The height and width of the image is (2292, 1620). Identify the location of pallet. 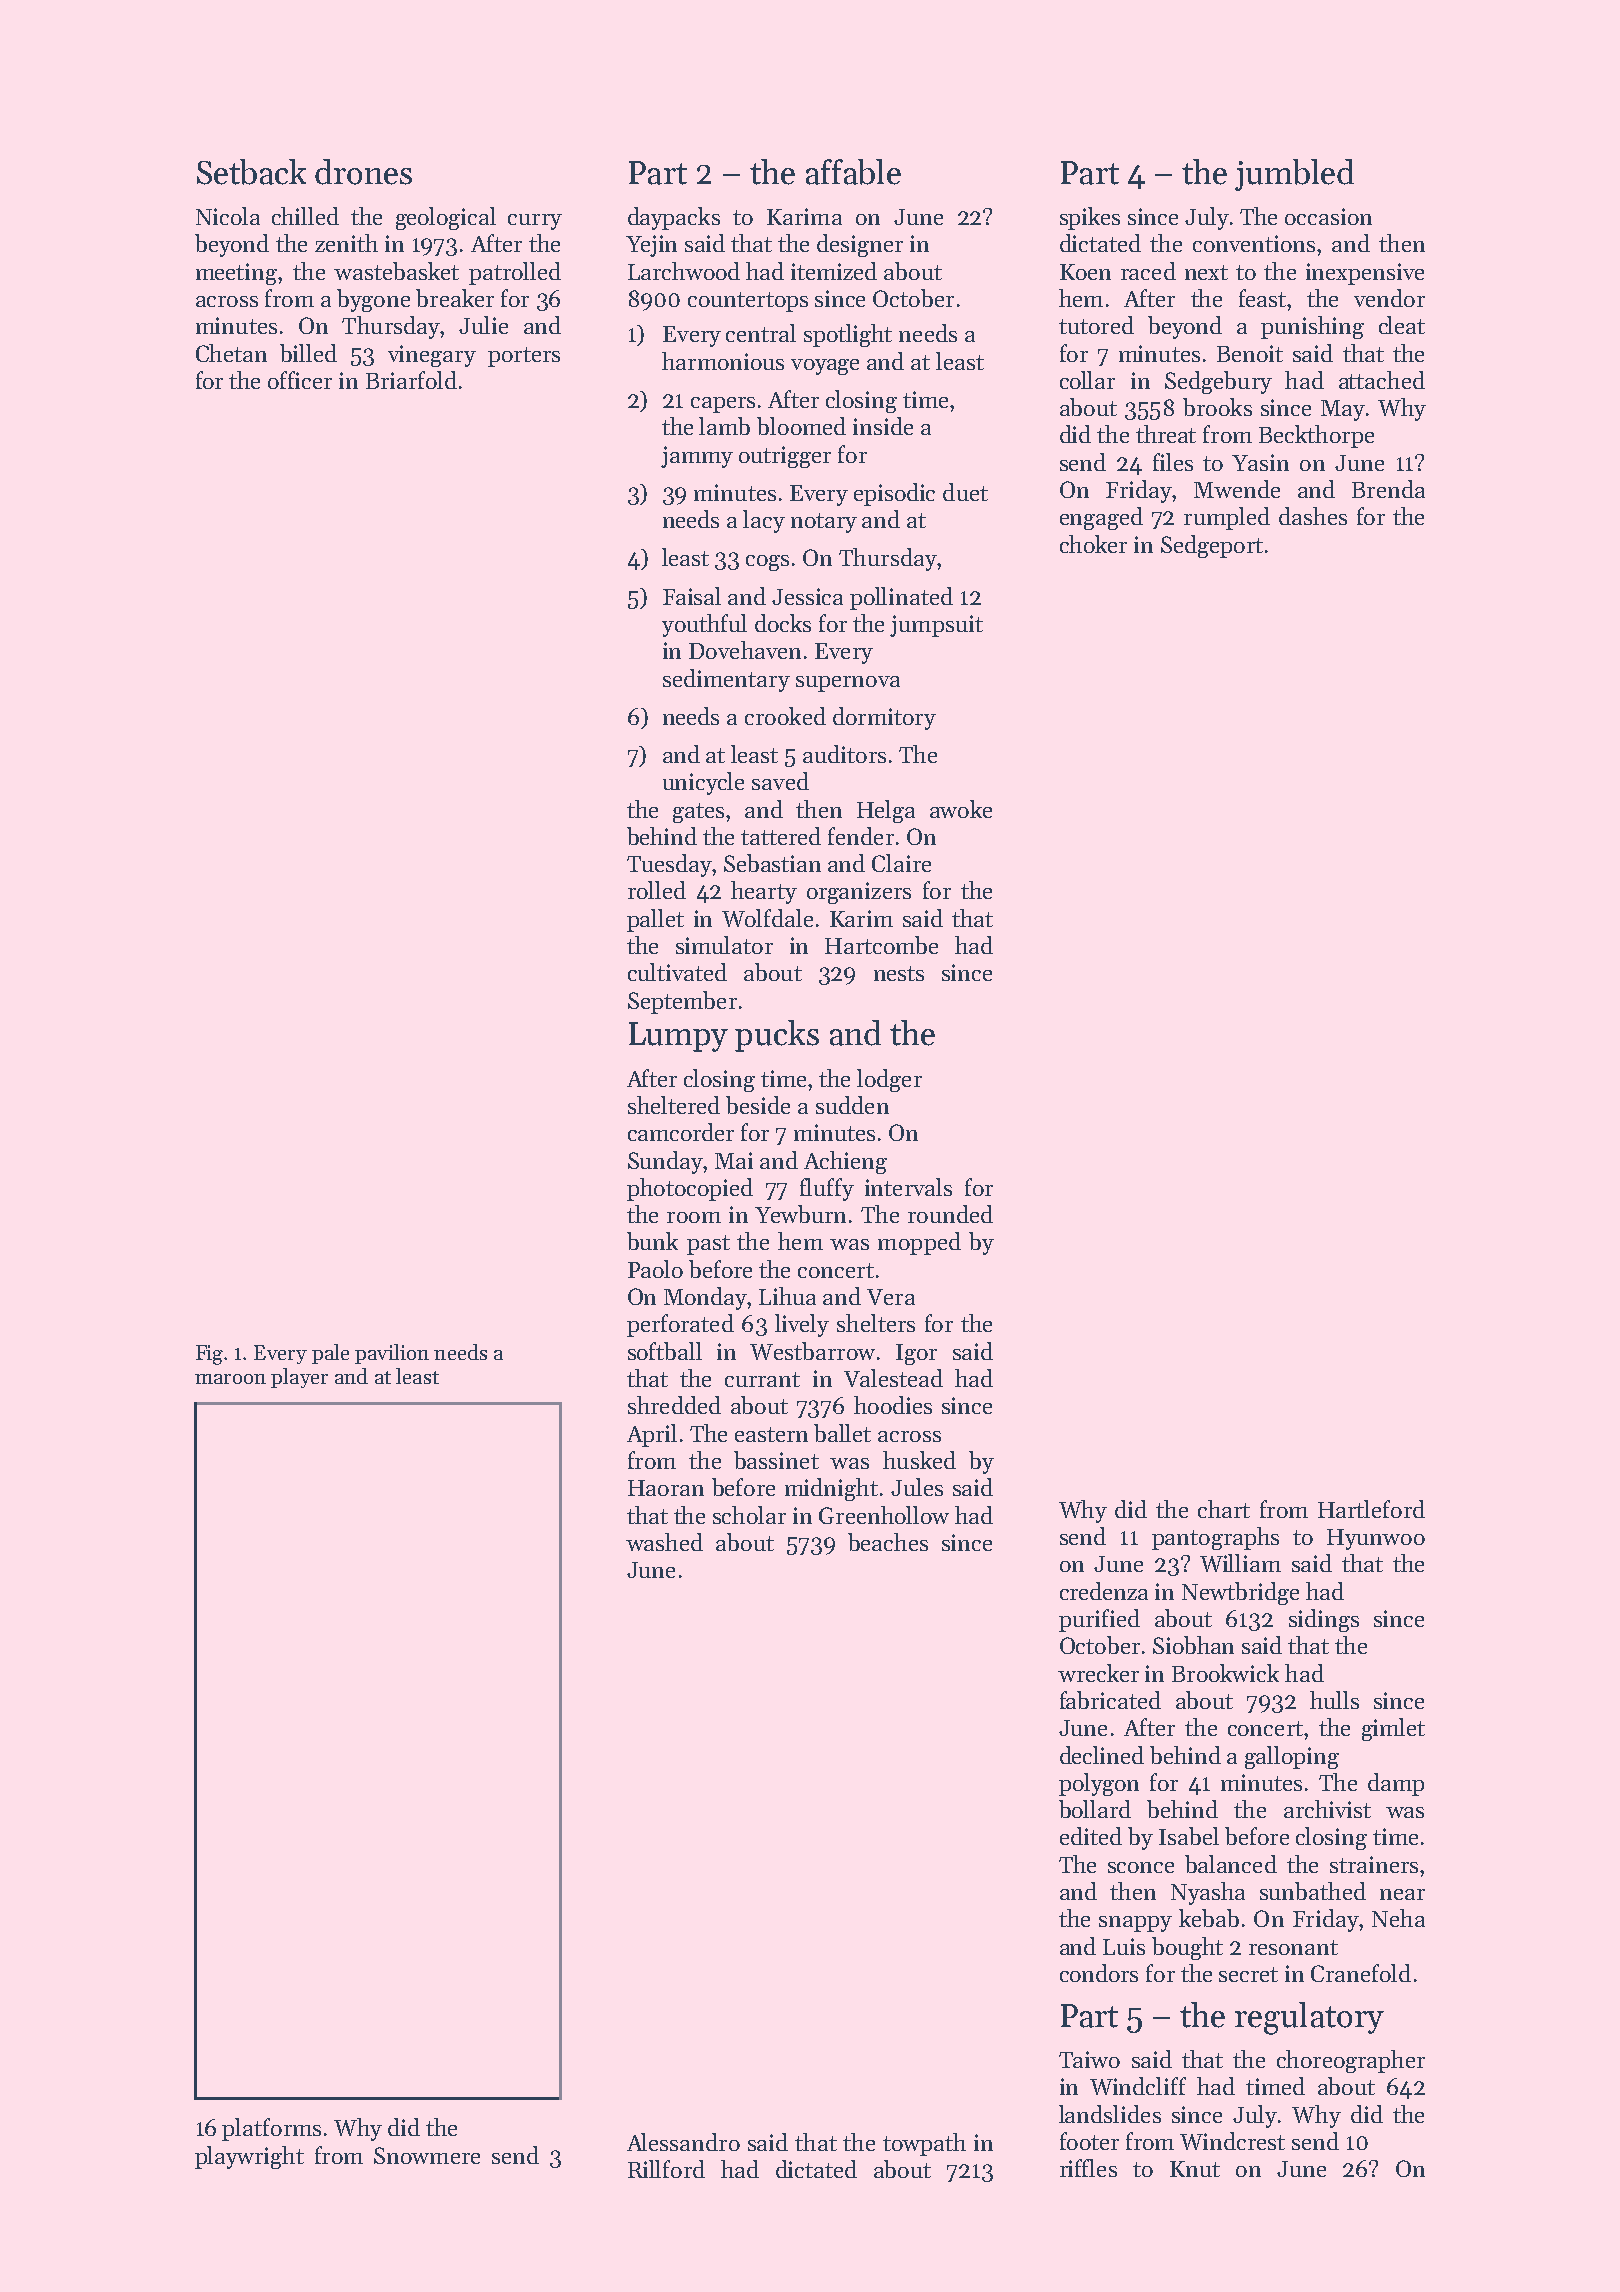
(655, 920).
